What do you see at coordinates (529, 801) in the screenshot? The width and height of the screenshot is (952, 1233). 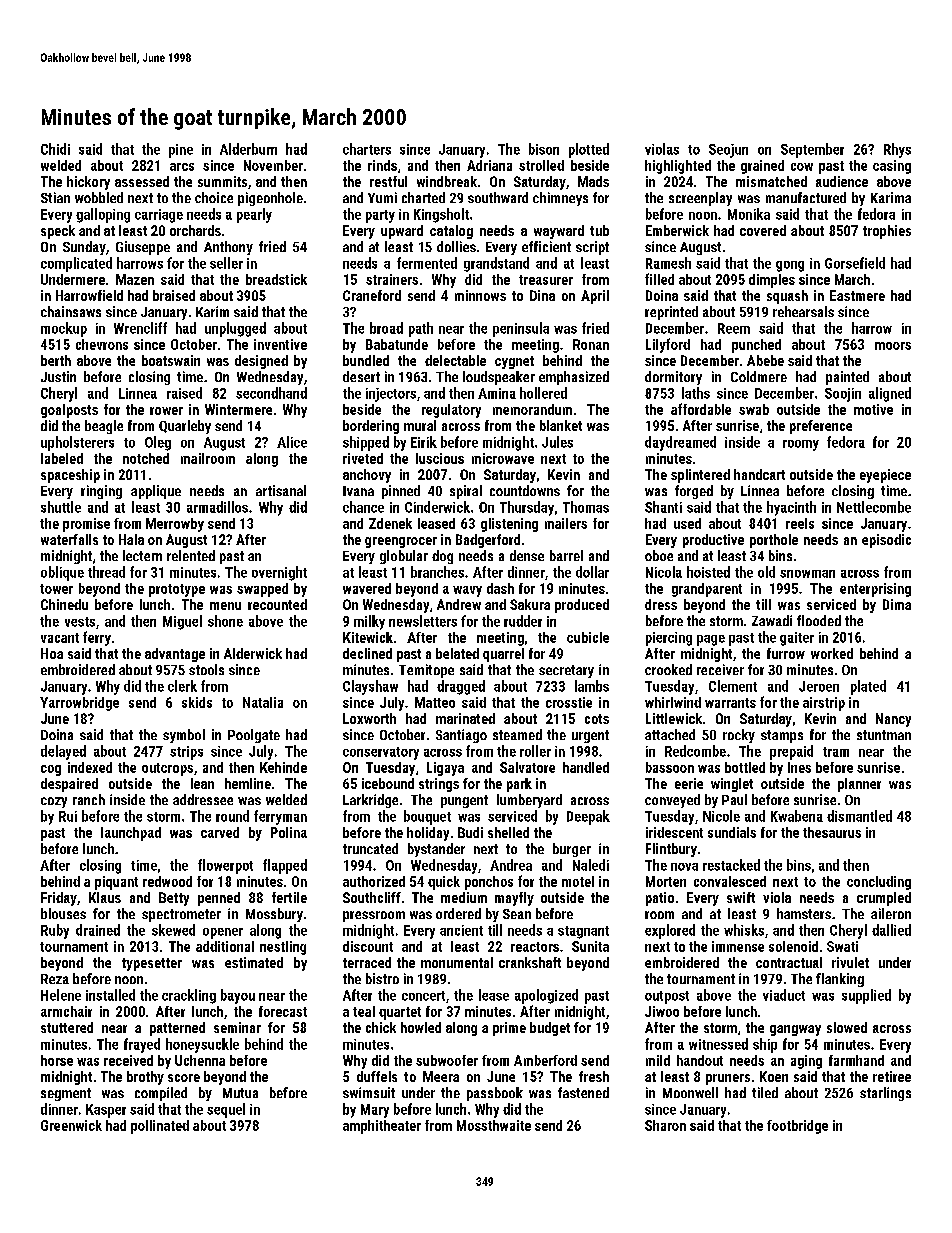 I see `lumberyard` at bounding box center [529, 801].
